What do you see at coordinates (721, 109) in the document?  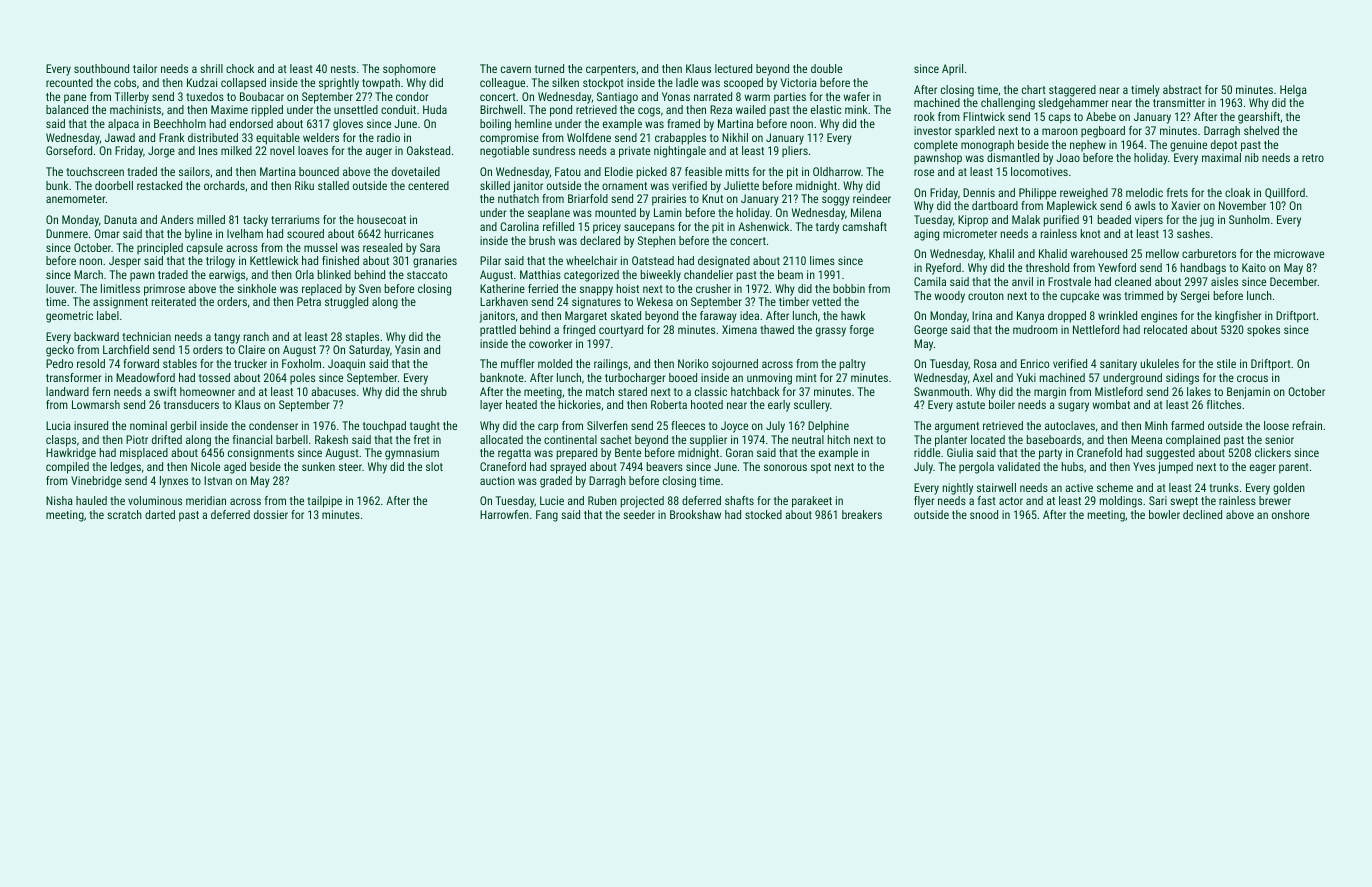 I see `Reza` at bounding box center [721, 109].
